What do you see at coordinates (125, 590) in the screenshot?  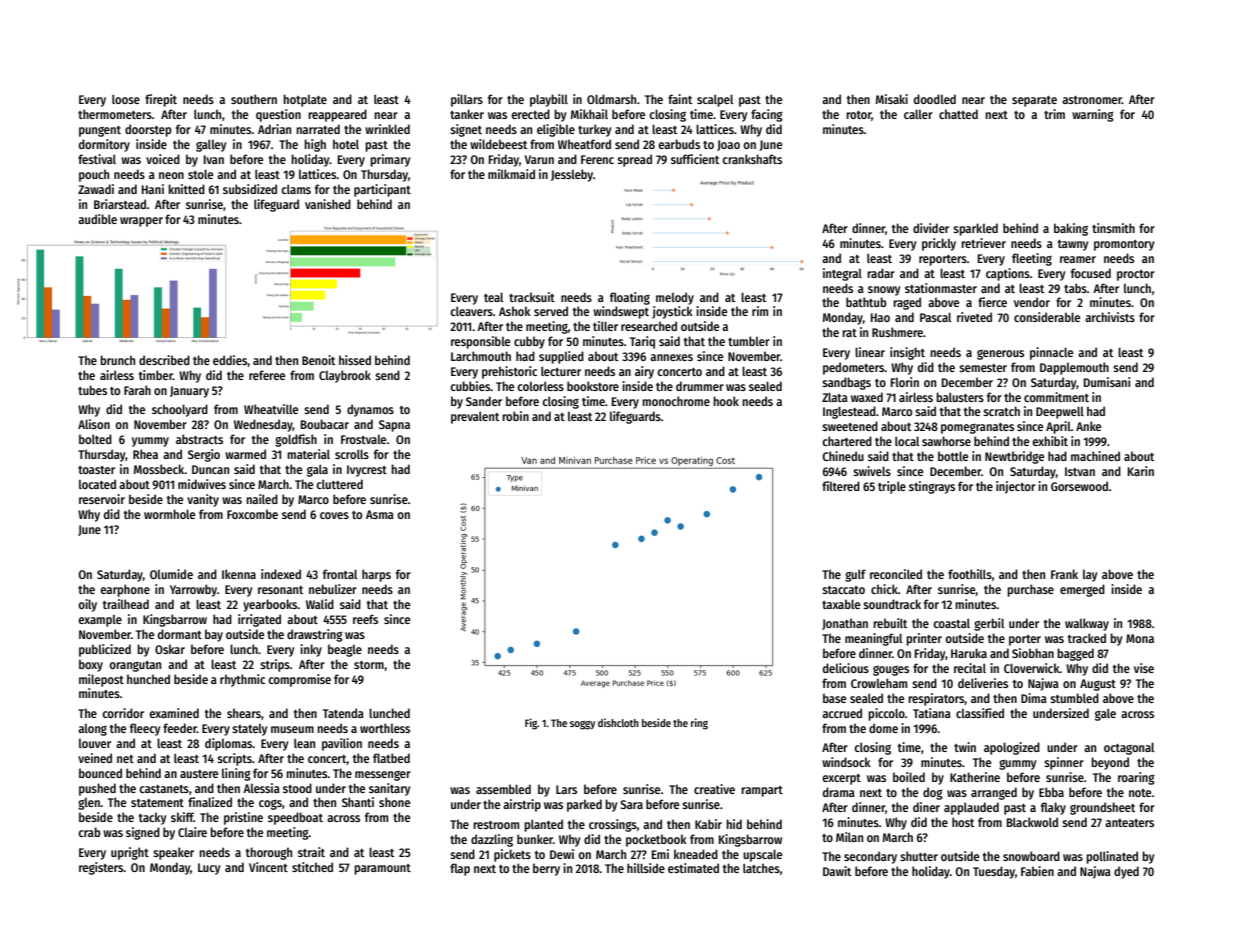 I see `earphone` at bounding box center [125, 590].
